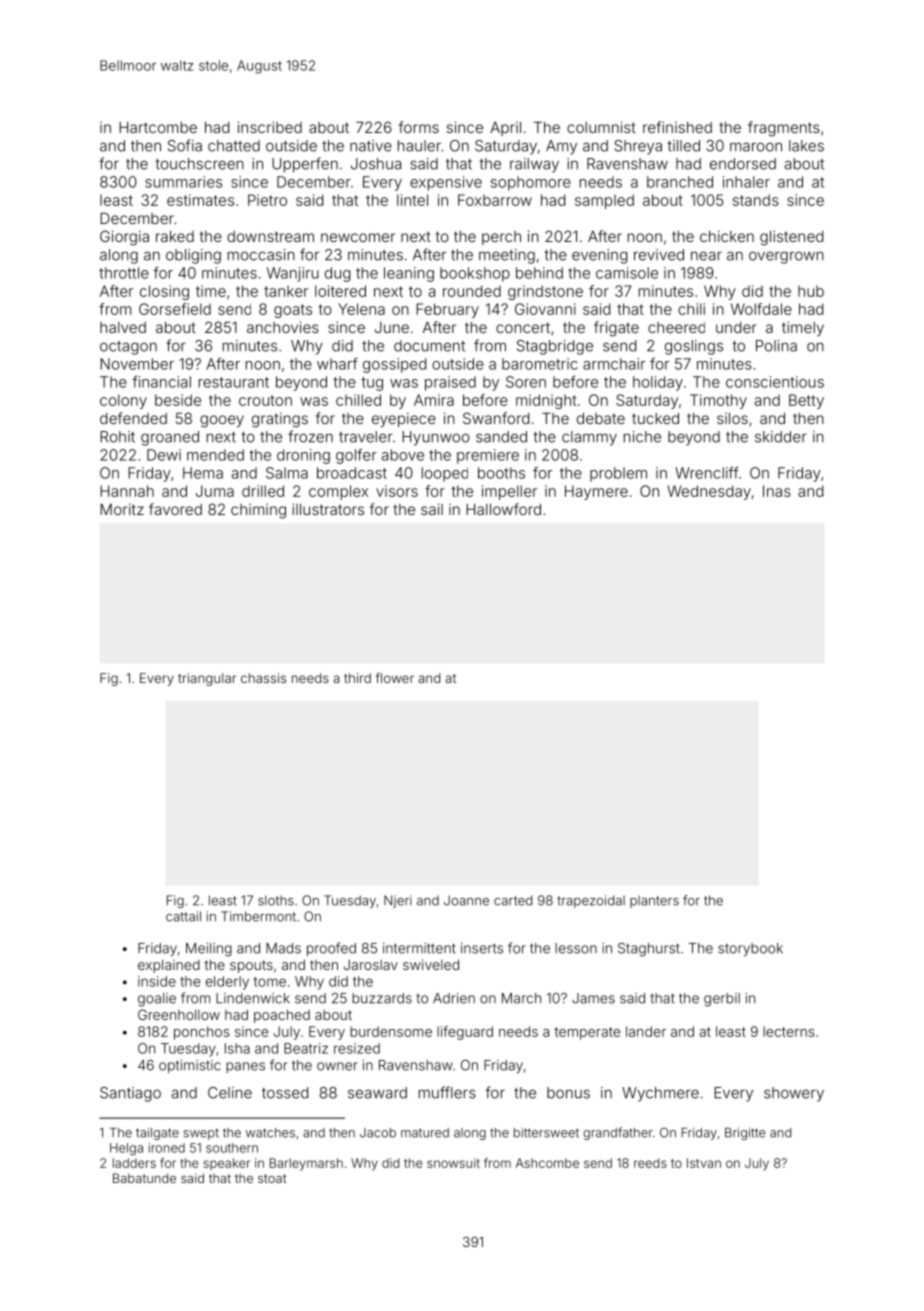 The width and height of the screenshot is (924, 1311). I want to click on columnist, so click(601, 127).
